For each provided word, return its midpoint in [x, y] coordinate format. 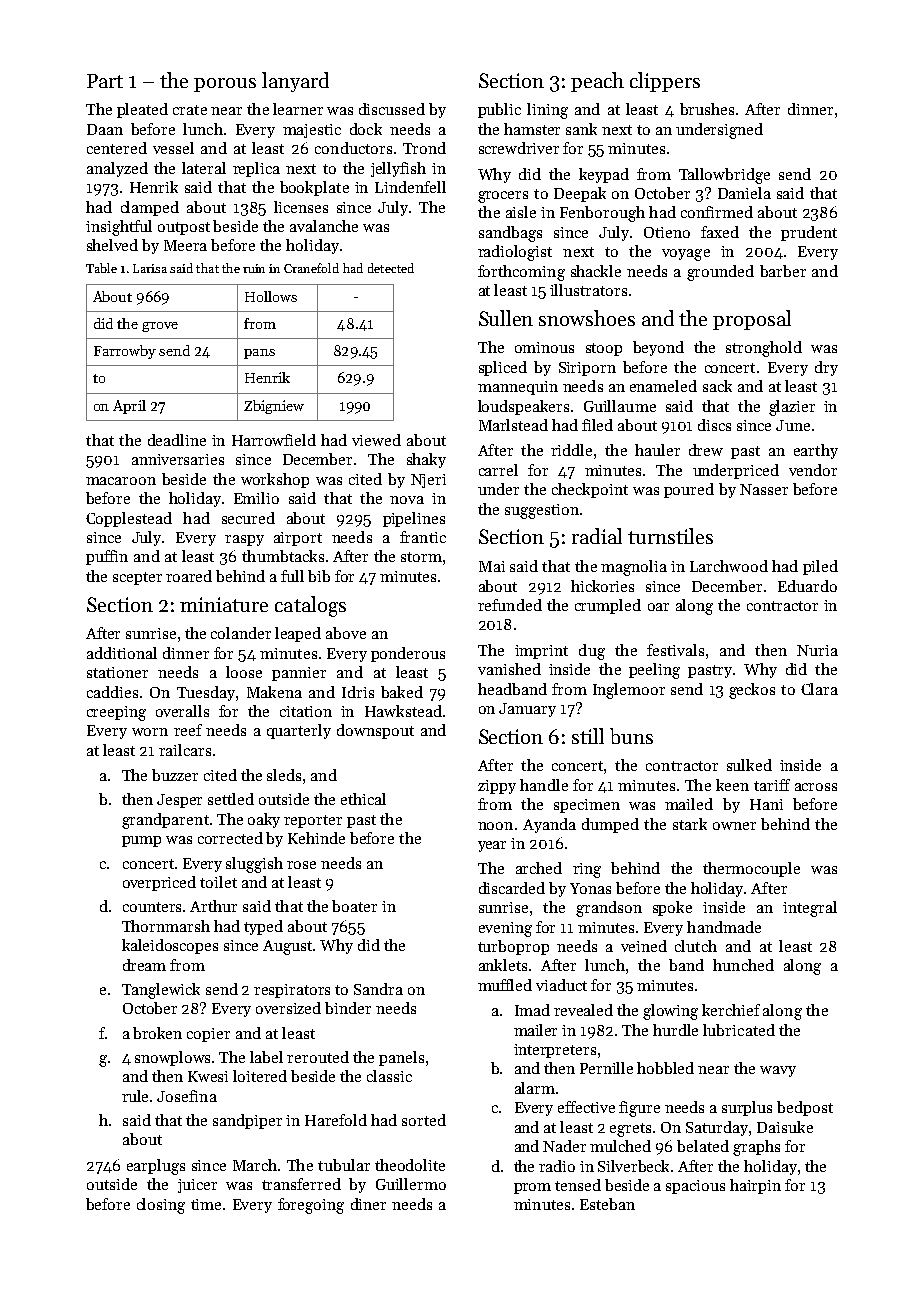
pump [141, 841]
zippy [497, 787]
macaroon [121, 481]
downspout [375, 731]
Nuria [817, 650]
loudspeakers [523, 407]
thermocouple [751, 869]
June [793, 425]
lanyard [295, 82]
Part [105, 81]
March [255, 1165]
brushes [707, 109]
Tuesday [206, 693]
